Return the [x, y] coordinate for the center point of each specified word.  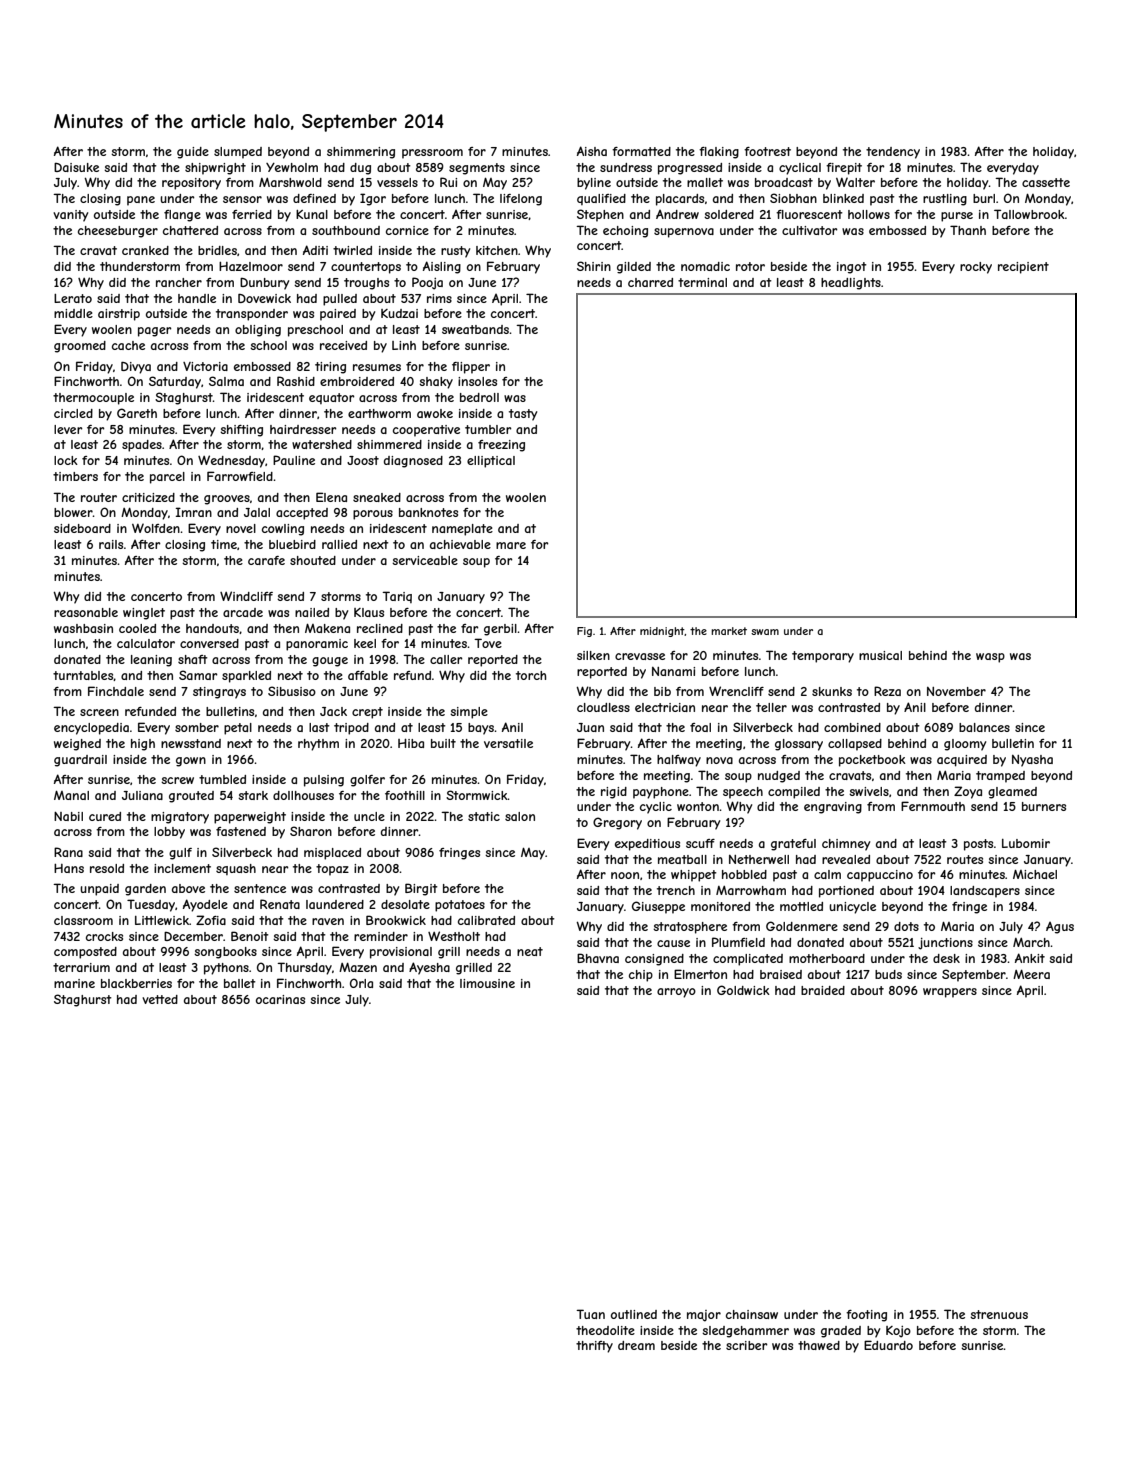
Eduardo [888, 1345]
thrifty [594, 1347]
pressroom [432, 154]
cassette [1046, 182]
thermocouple [93, 399]
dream [636, 1345]
